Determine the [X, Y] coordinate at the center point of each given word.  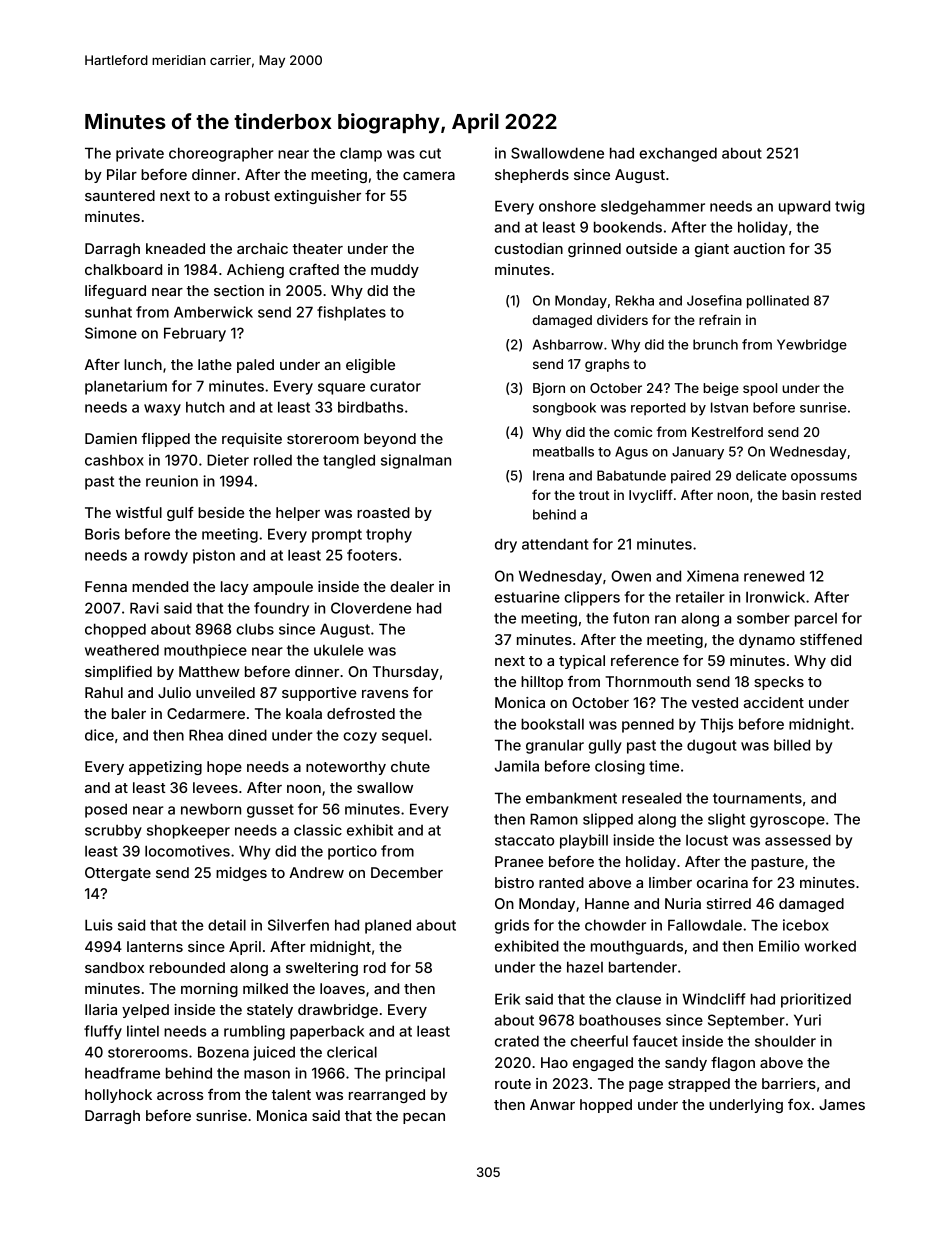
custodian [529, 248]
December [407, 872]
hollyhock [118, 1096]
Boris [102, 534]
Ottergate [118, 874]
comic [633, 431]
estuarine [527, 597]
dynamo [767, 641]
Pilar [122, 174]
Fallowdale [705, 925]
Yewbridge [812, 346]
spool [760, 389]
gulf [180, 514]
